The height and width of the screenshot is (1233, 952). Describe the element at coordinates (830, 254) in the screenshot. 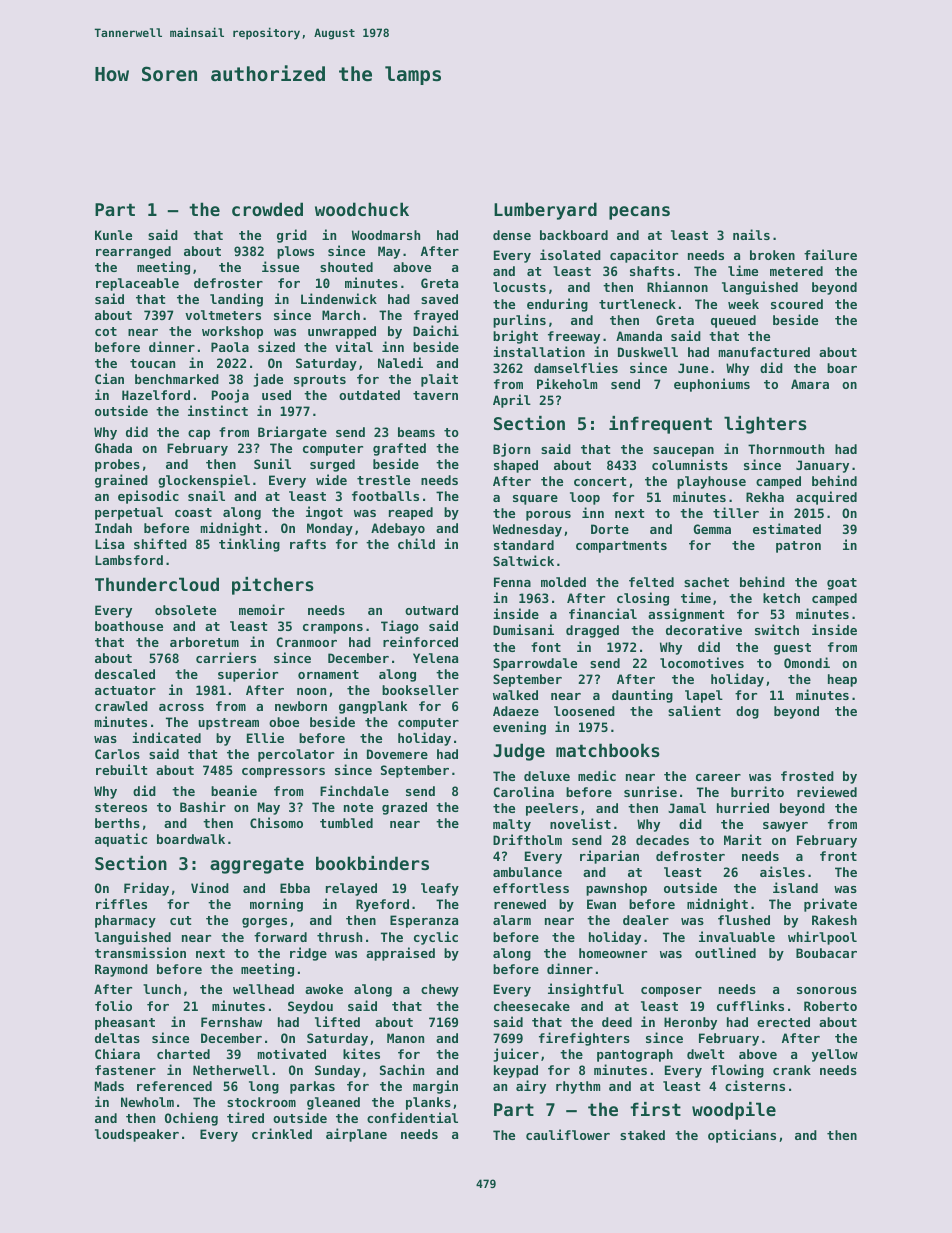

I see `failure` at that location.
